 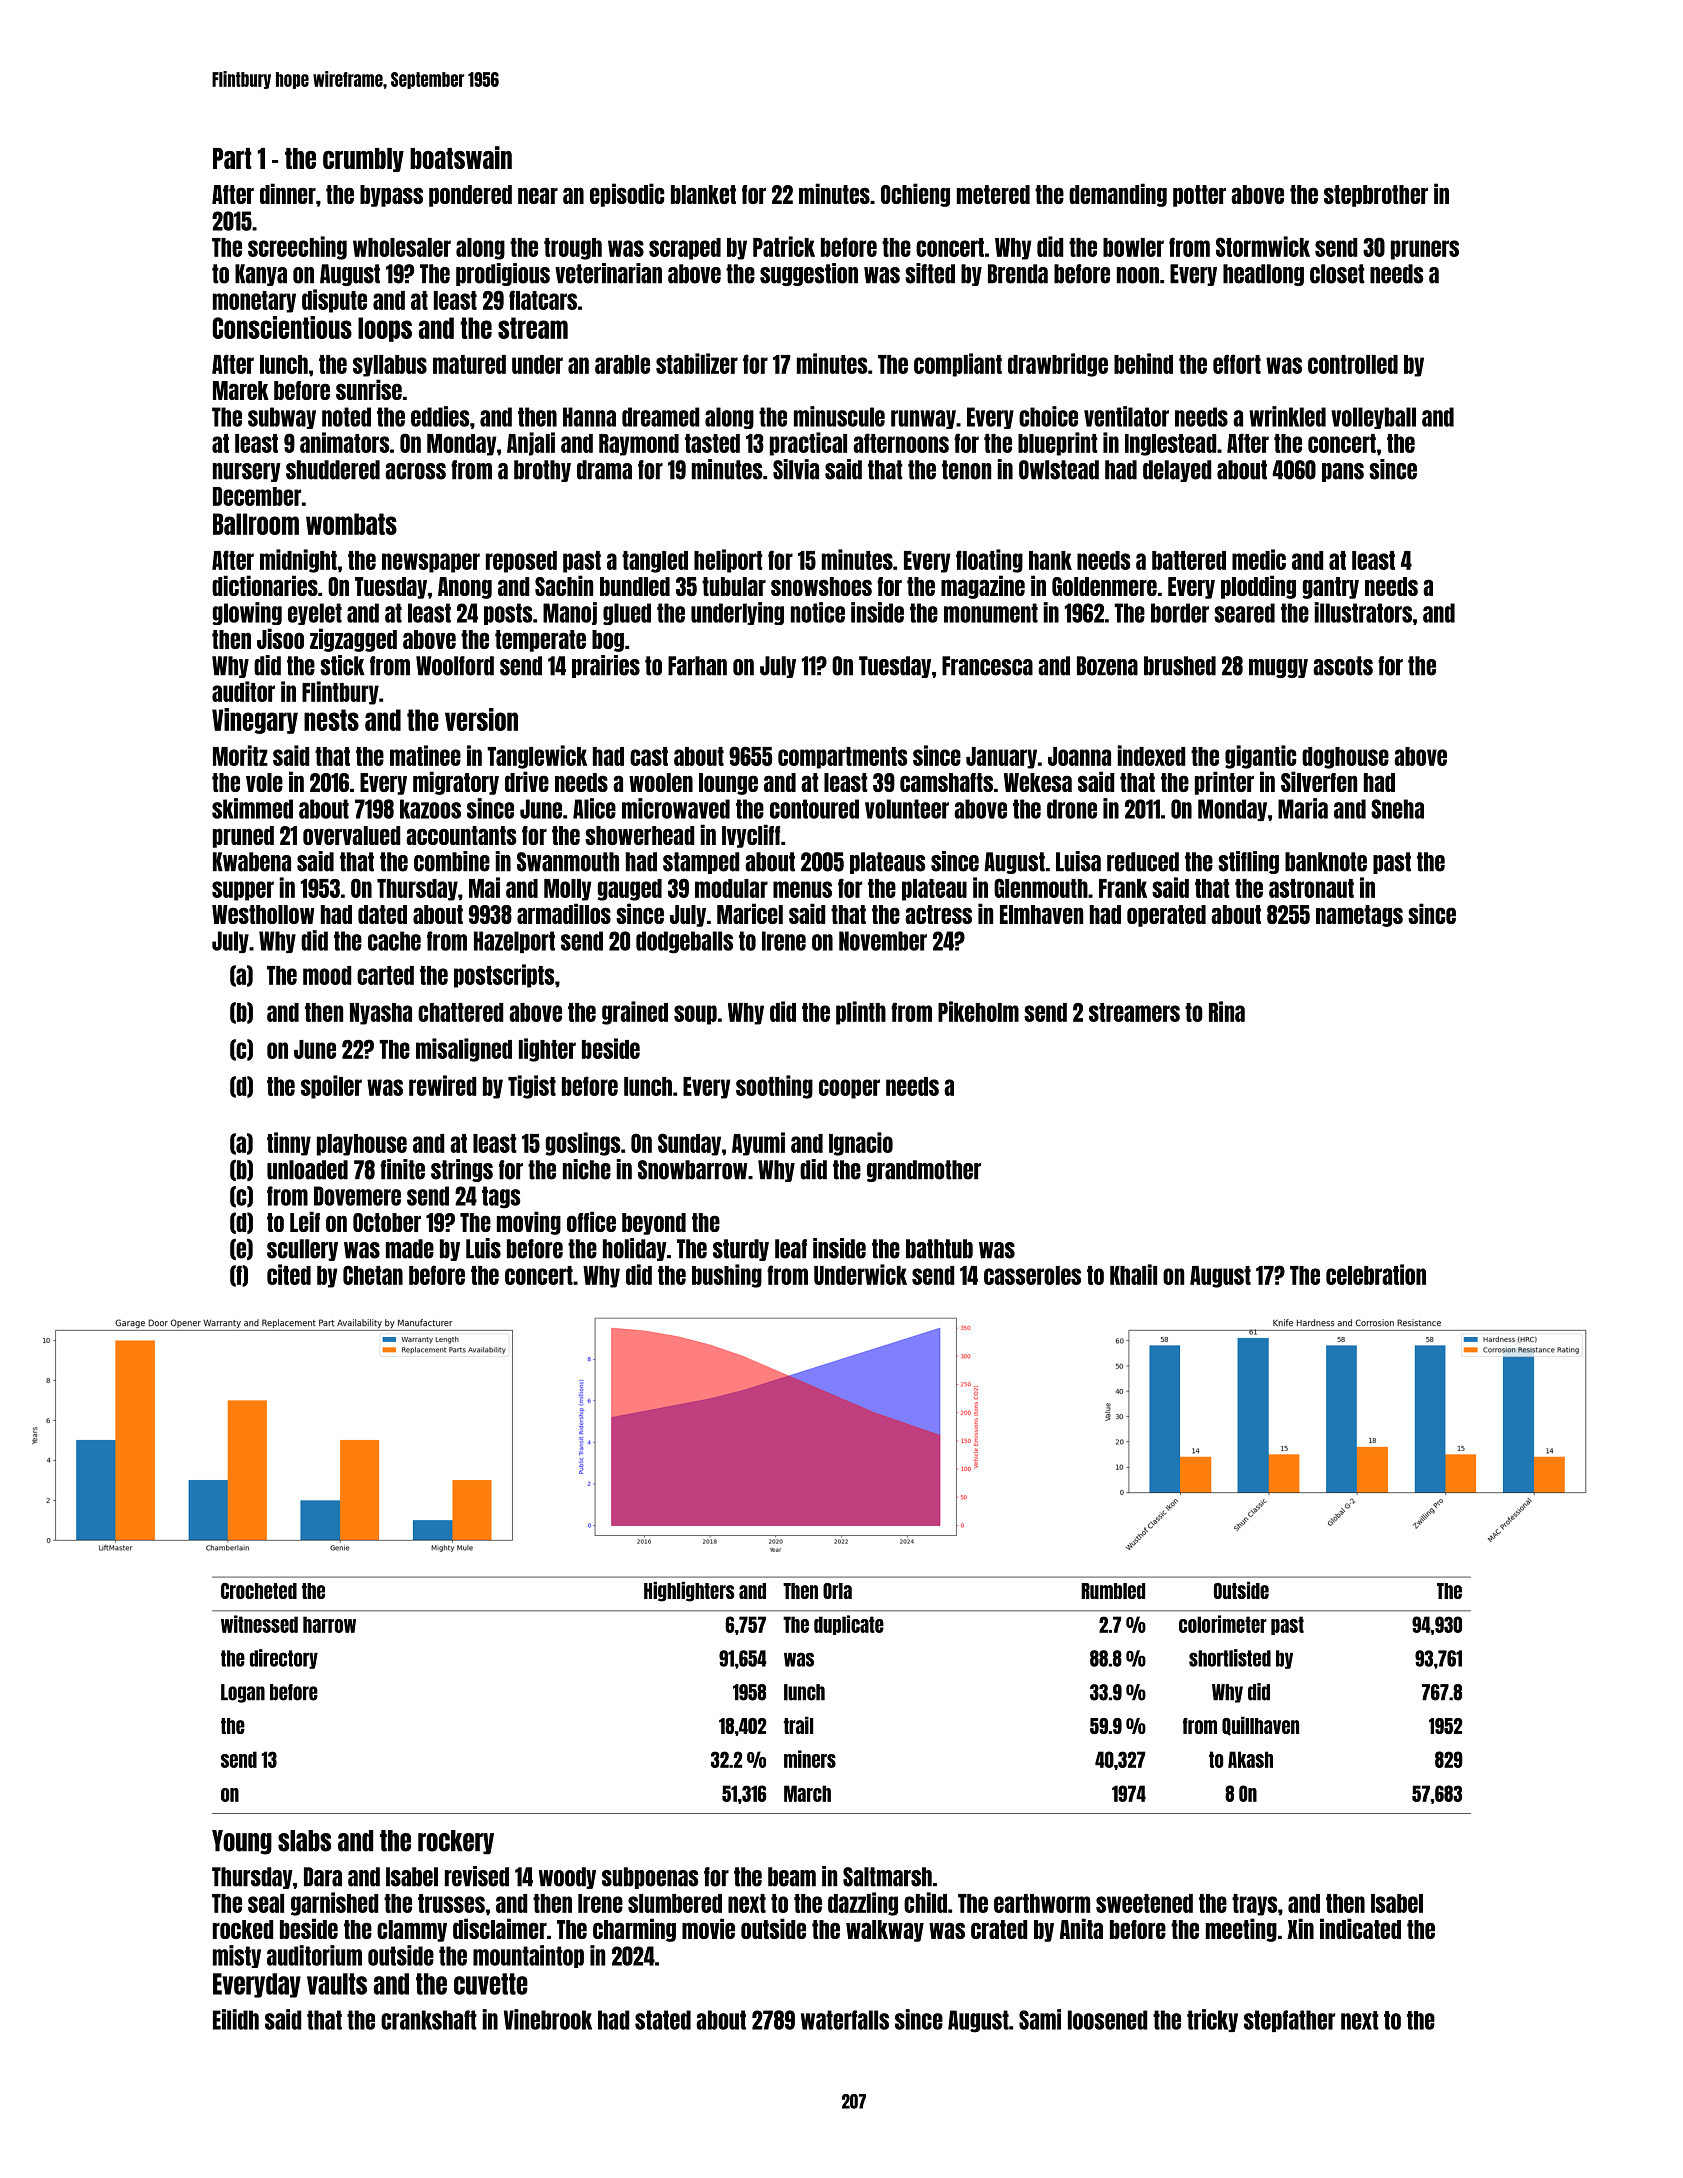 What do you see at coordinates (373, 1275) in the screenshot?
I see `Chetan` at bounding box center [373, 1275].
